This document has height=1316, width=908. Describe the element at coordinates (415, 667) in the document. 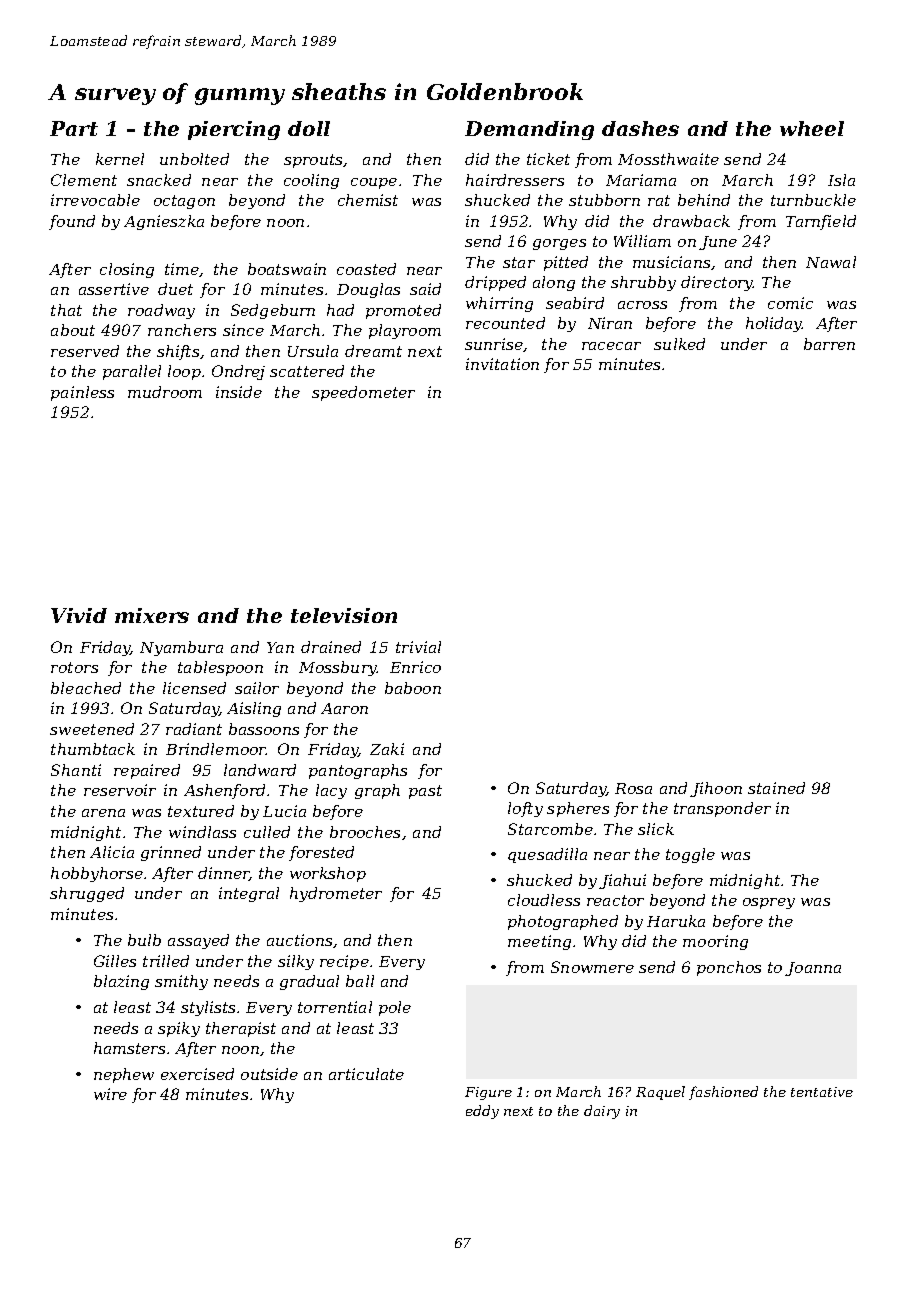

I see `Enrico` at that location.
